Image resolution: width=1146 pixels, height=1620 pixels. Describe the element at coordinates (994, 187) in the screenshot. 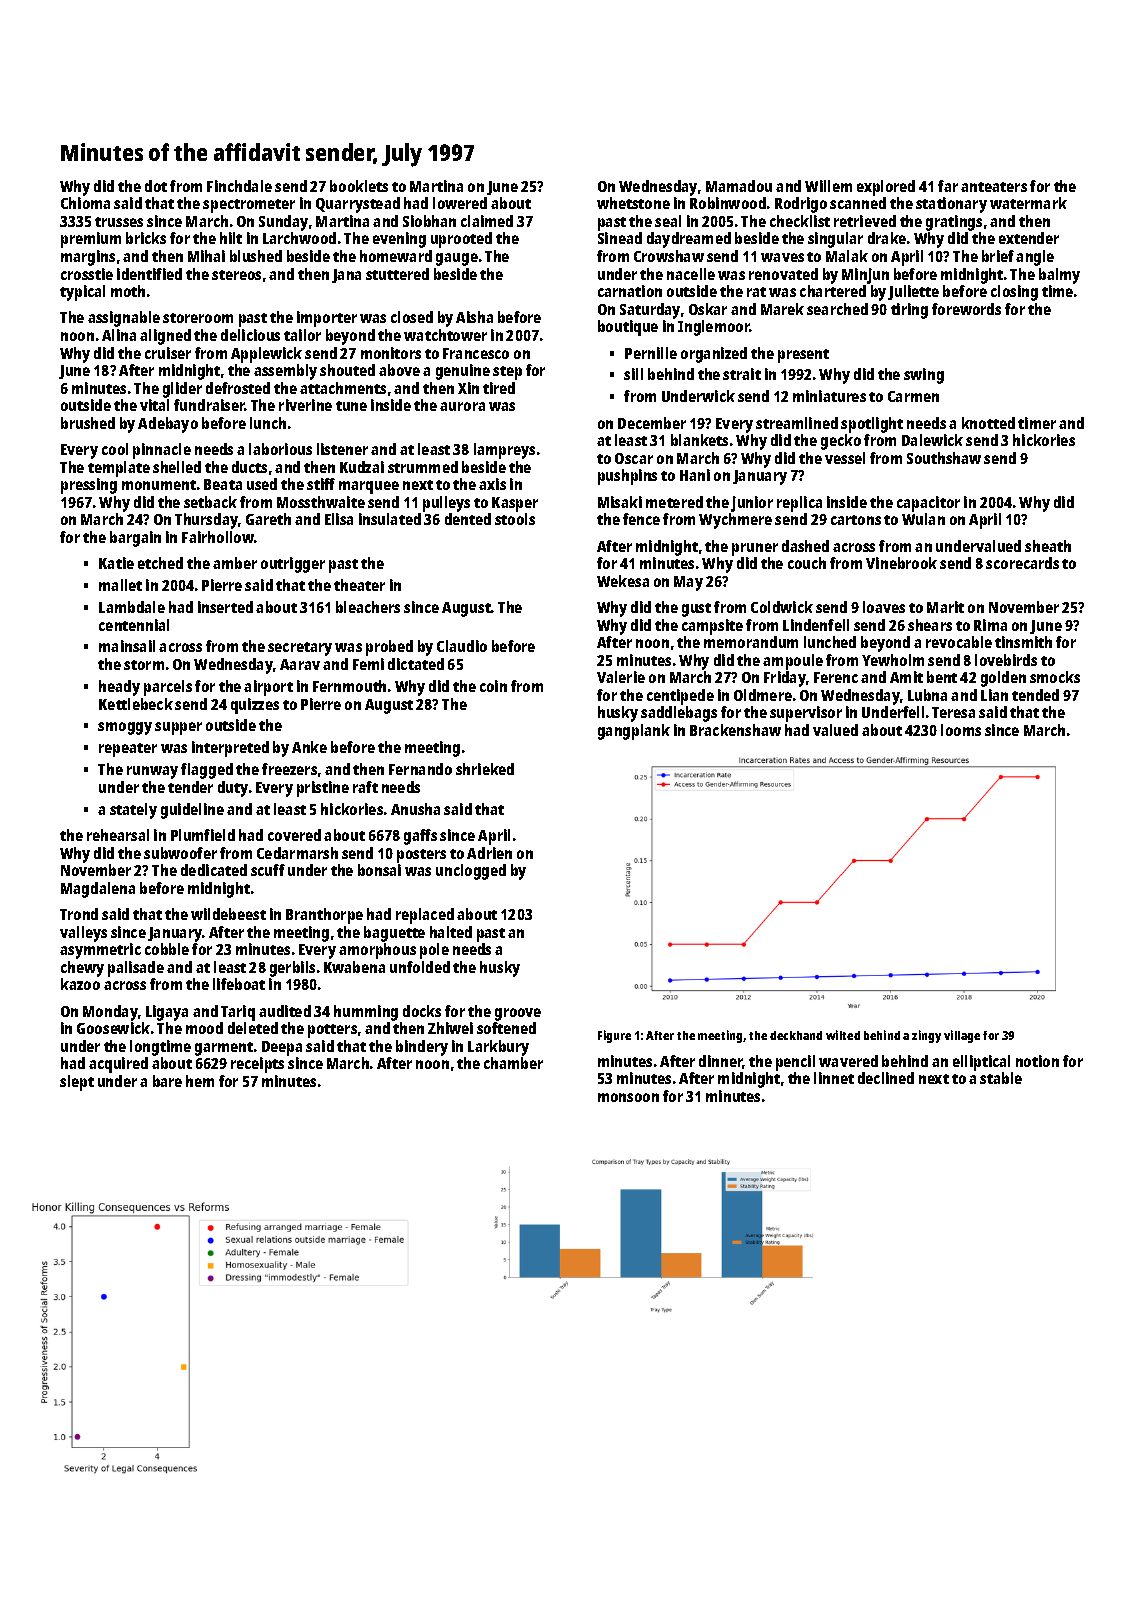

I see `anteaters` at that location.
